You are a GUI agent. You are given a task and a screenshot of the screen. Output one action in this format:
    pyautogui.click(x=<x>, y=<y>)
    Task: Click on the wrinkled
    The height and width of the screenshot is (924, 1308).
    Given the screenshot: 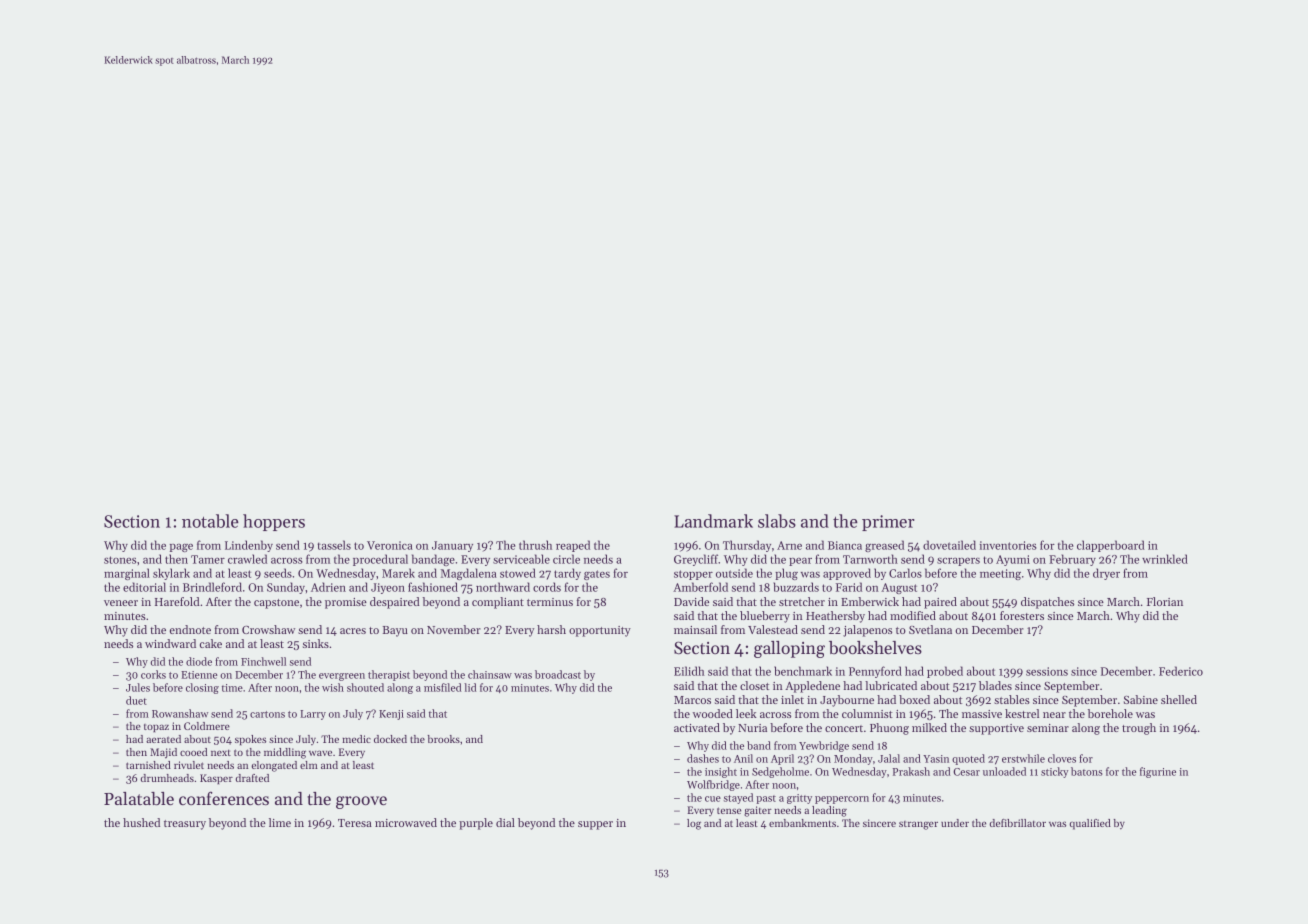 What is the action you would take?
    pyautogui.click(x=1165, y=559)
